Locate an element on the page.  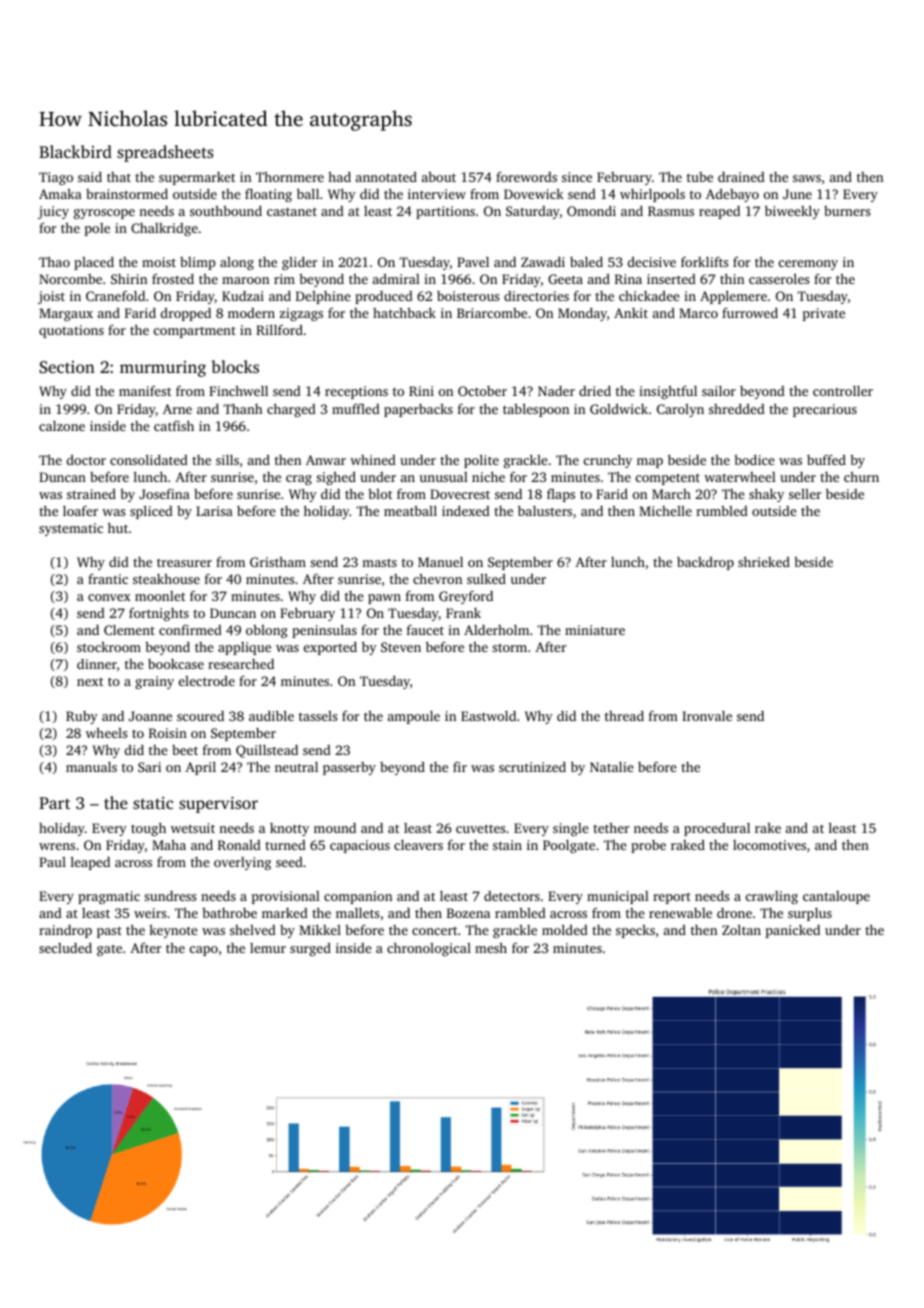
blot is located at coordinates (380, 494).
